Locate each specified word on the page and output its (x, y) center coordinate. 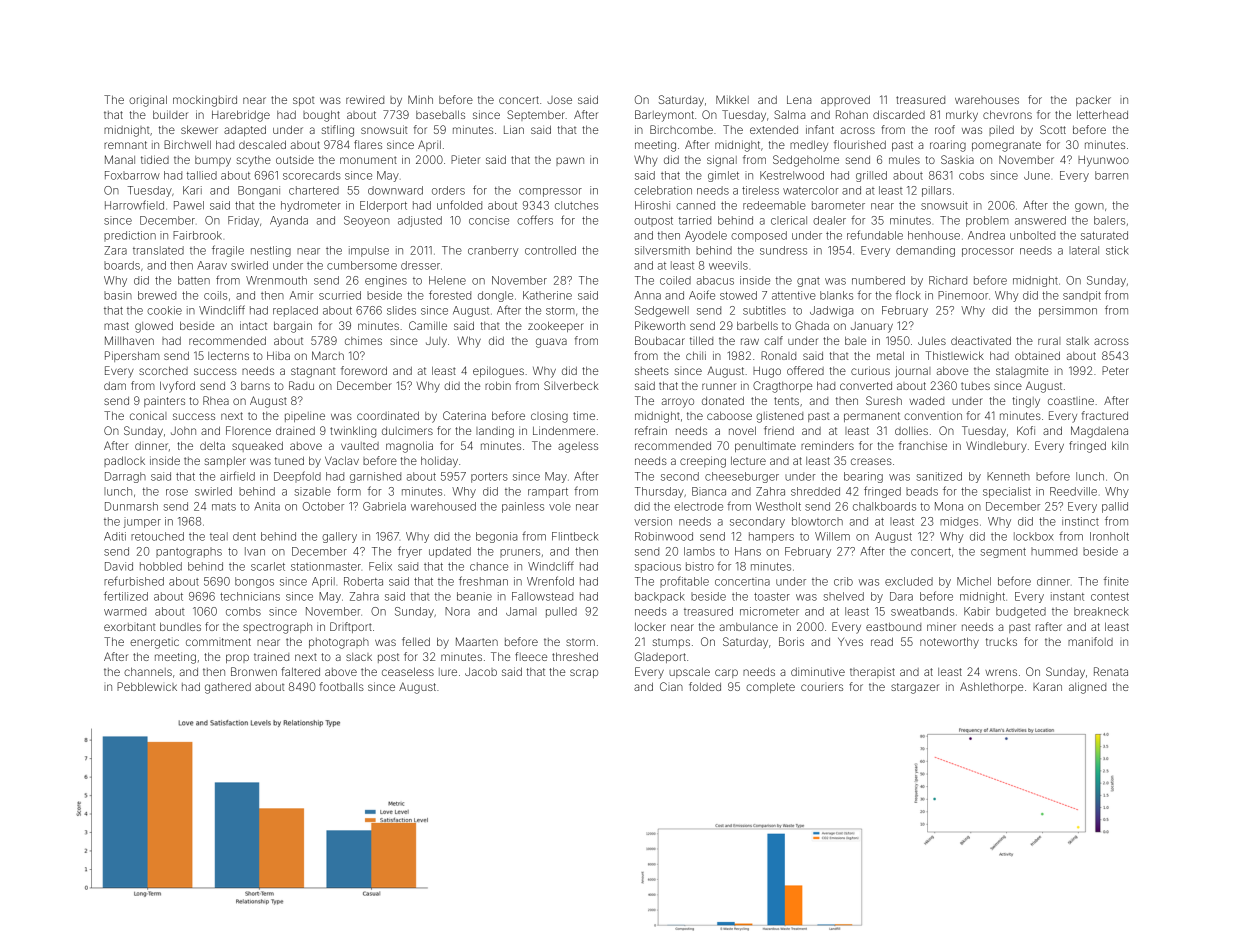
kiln (1120, 445)
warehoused (443, 506)
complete (770, 687)
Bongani (259, 191)
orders (448, 190)
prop (237, 658)
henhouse (934, 235)
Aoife (702, 295)
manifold (1090, 641)
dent (244, 536)
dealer (829, 220)
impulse (369, 251)
